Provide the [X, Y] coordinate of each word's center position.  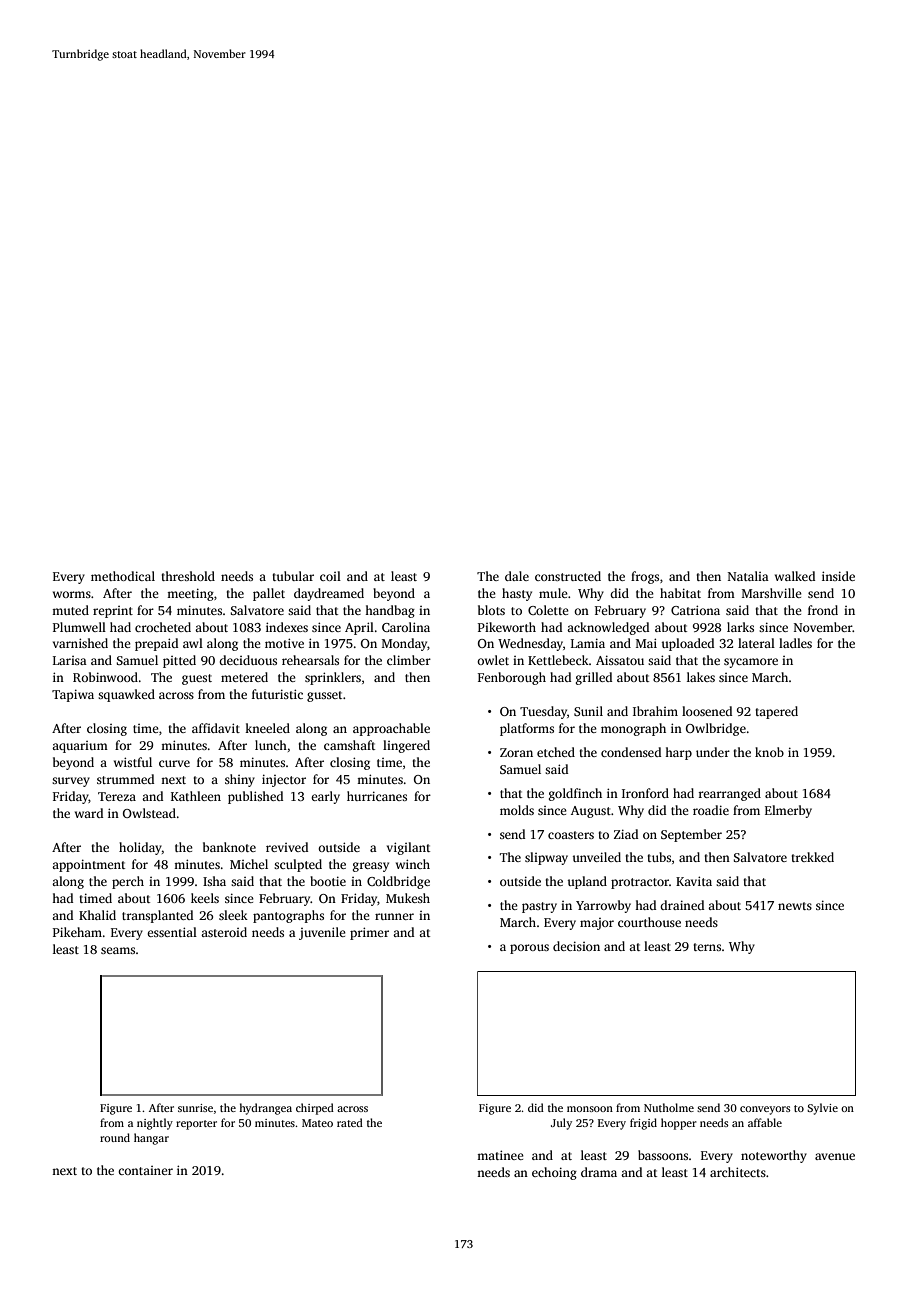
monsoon [590, 1109]
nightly [155, 1124]
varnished [80, 643]
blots [491, 610]
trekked [813, 857]
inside [838, 576]
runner [394, 916]
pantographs [288, 916]
